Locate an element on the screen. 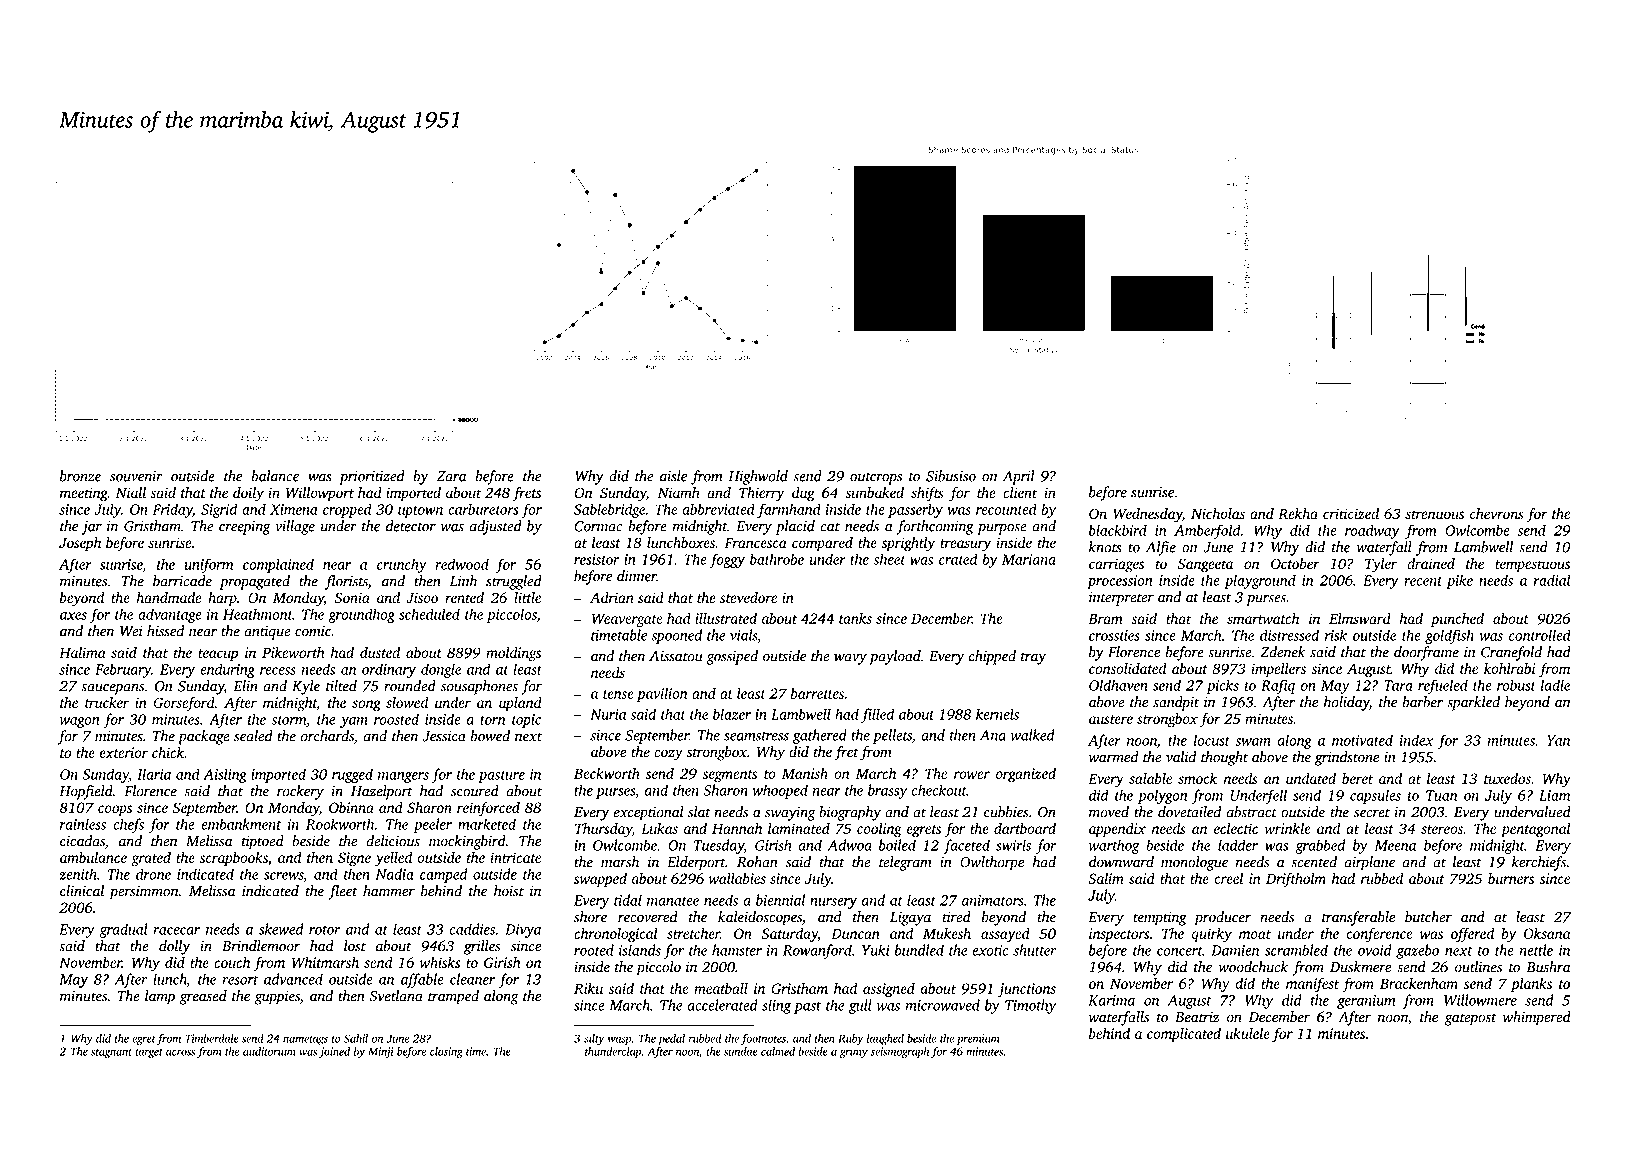 Image resolution: width=1630 pixels, height=1153 pixels. propagated is located at coordinates (254, 582).
